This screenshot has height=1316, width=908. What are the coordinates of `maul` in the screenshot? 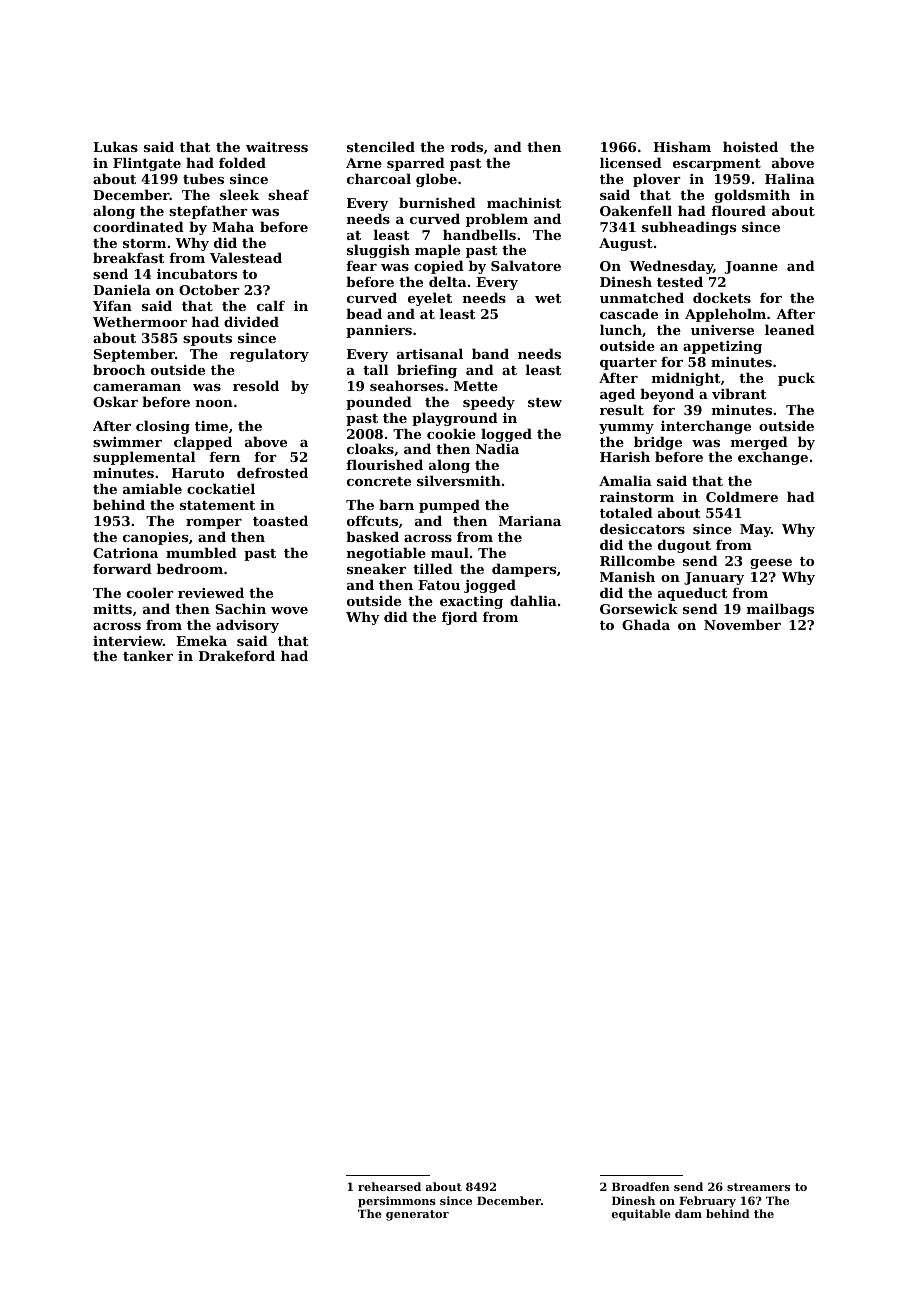 It's located at (450, 552).
